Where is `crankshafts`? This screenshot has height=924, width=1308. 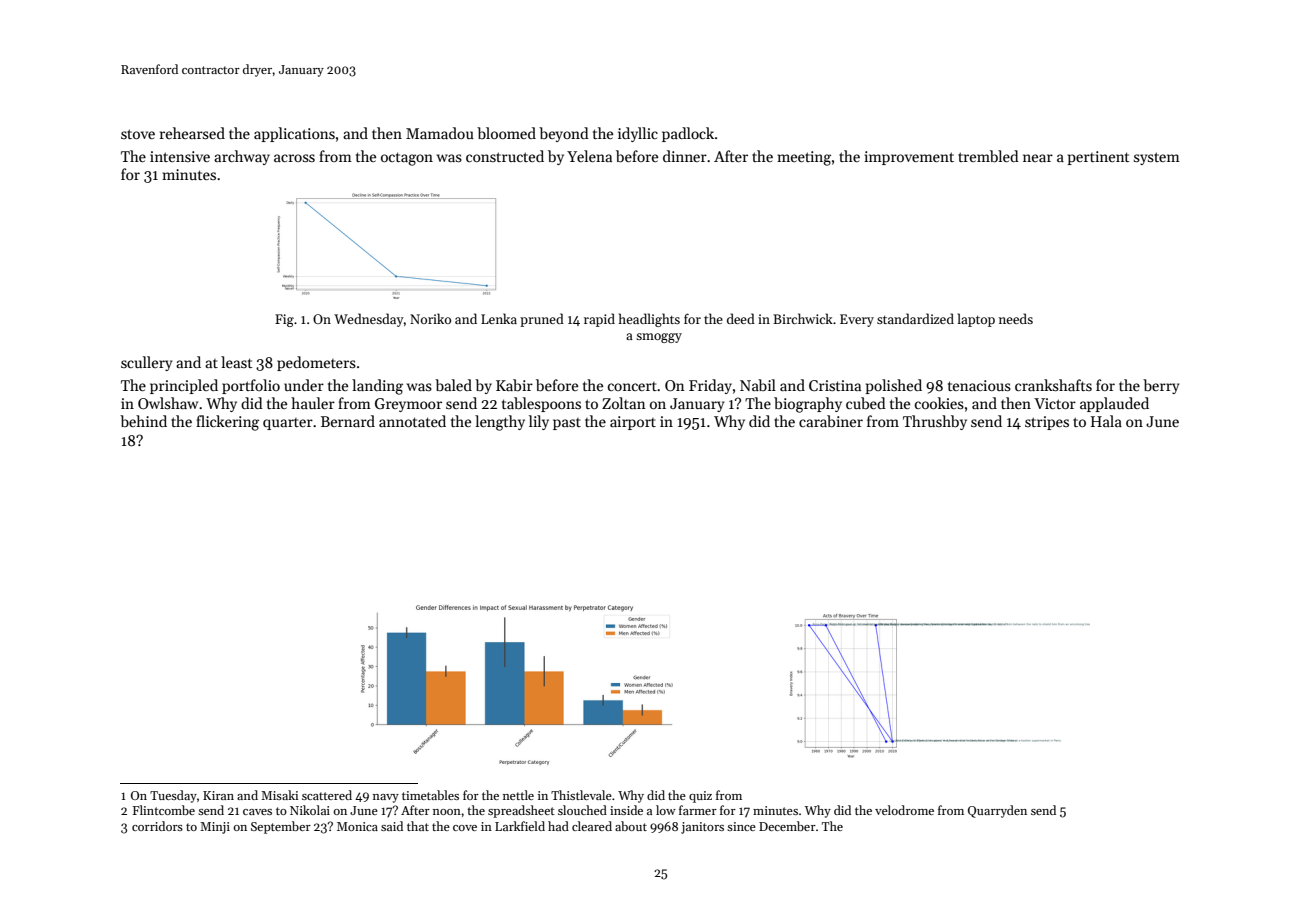
crankshafts is located at coordinates (1053, 385).
